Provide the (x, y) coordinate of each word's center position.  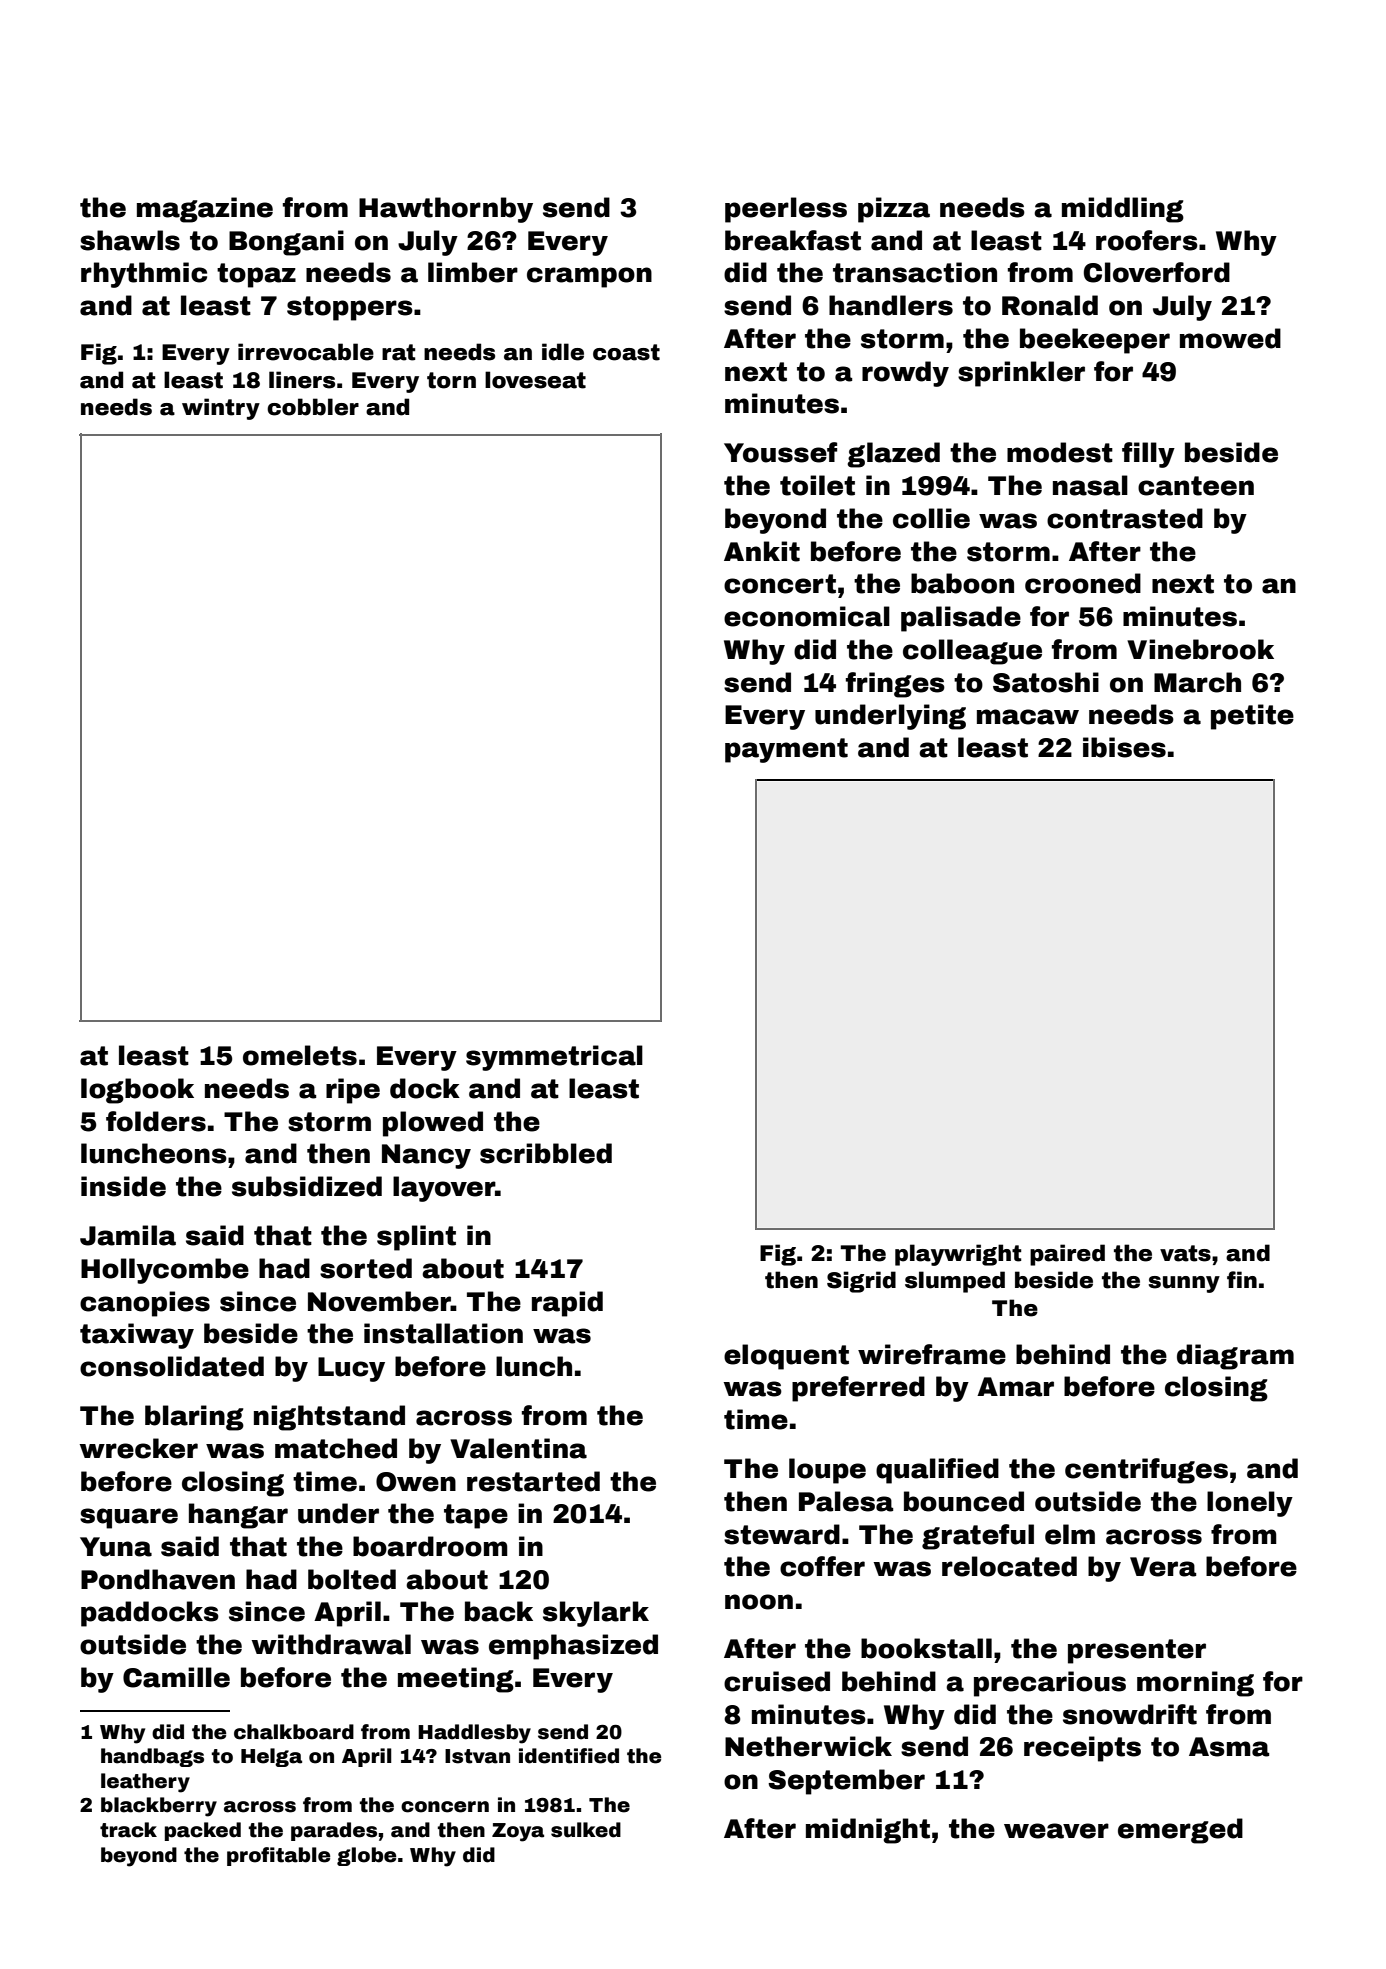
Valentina (518, 1448)
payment (786, 750)
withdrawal (331, 1644)
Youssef (780, 452)
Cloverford (1157, 272)
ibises (1124, 747)
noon (759, 1602)
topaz (256, 275)
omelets (300, 1055)
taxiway (137, 1336)
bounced (964, 1501)
